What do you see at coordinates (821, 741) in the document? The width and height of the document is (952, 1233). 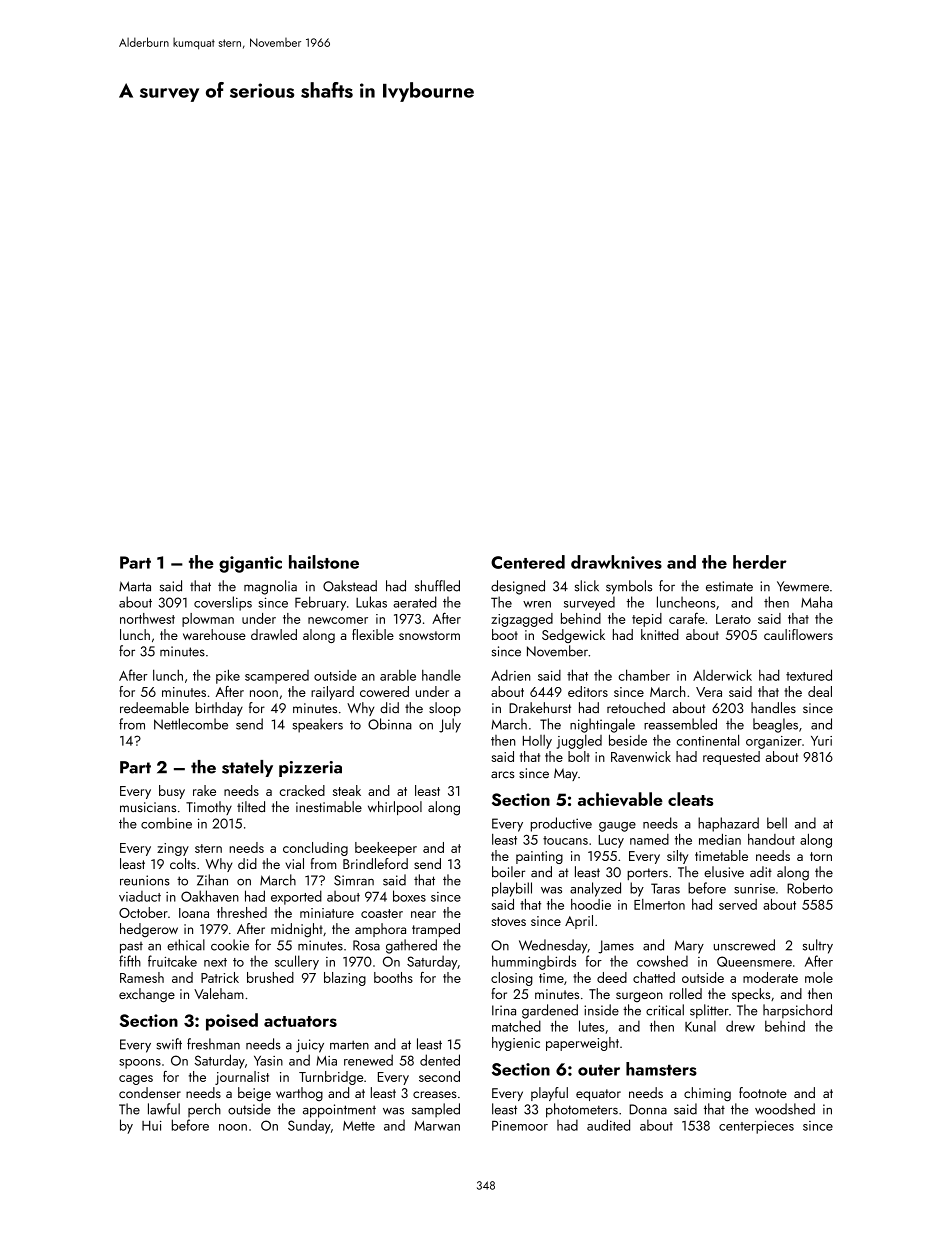 I see `Yuri` at bounding box center [821, 741].
